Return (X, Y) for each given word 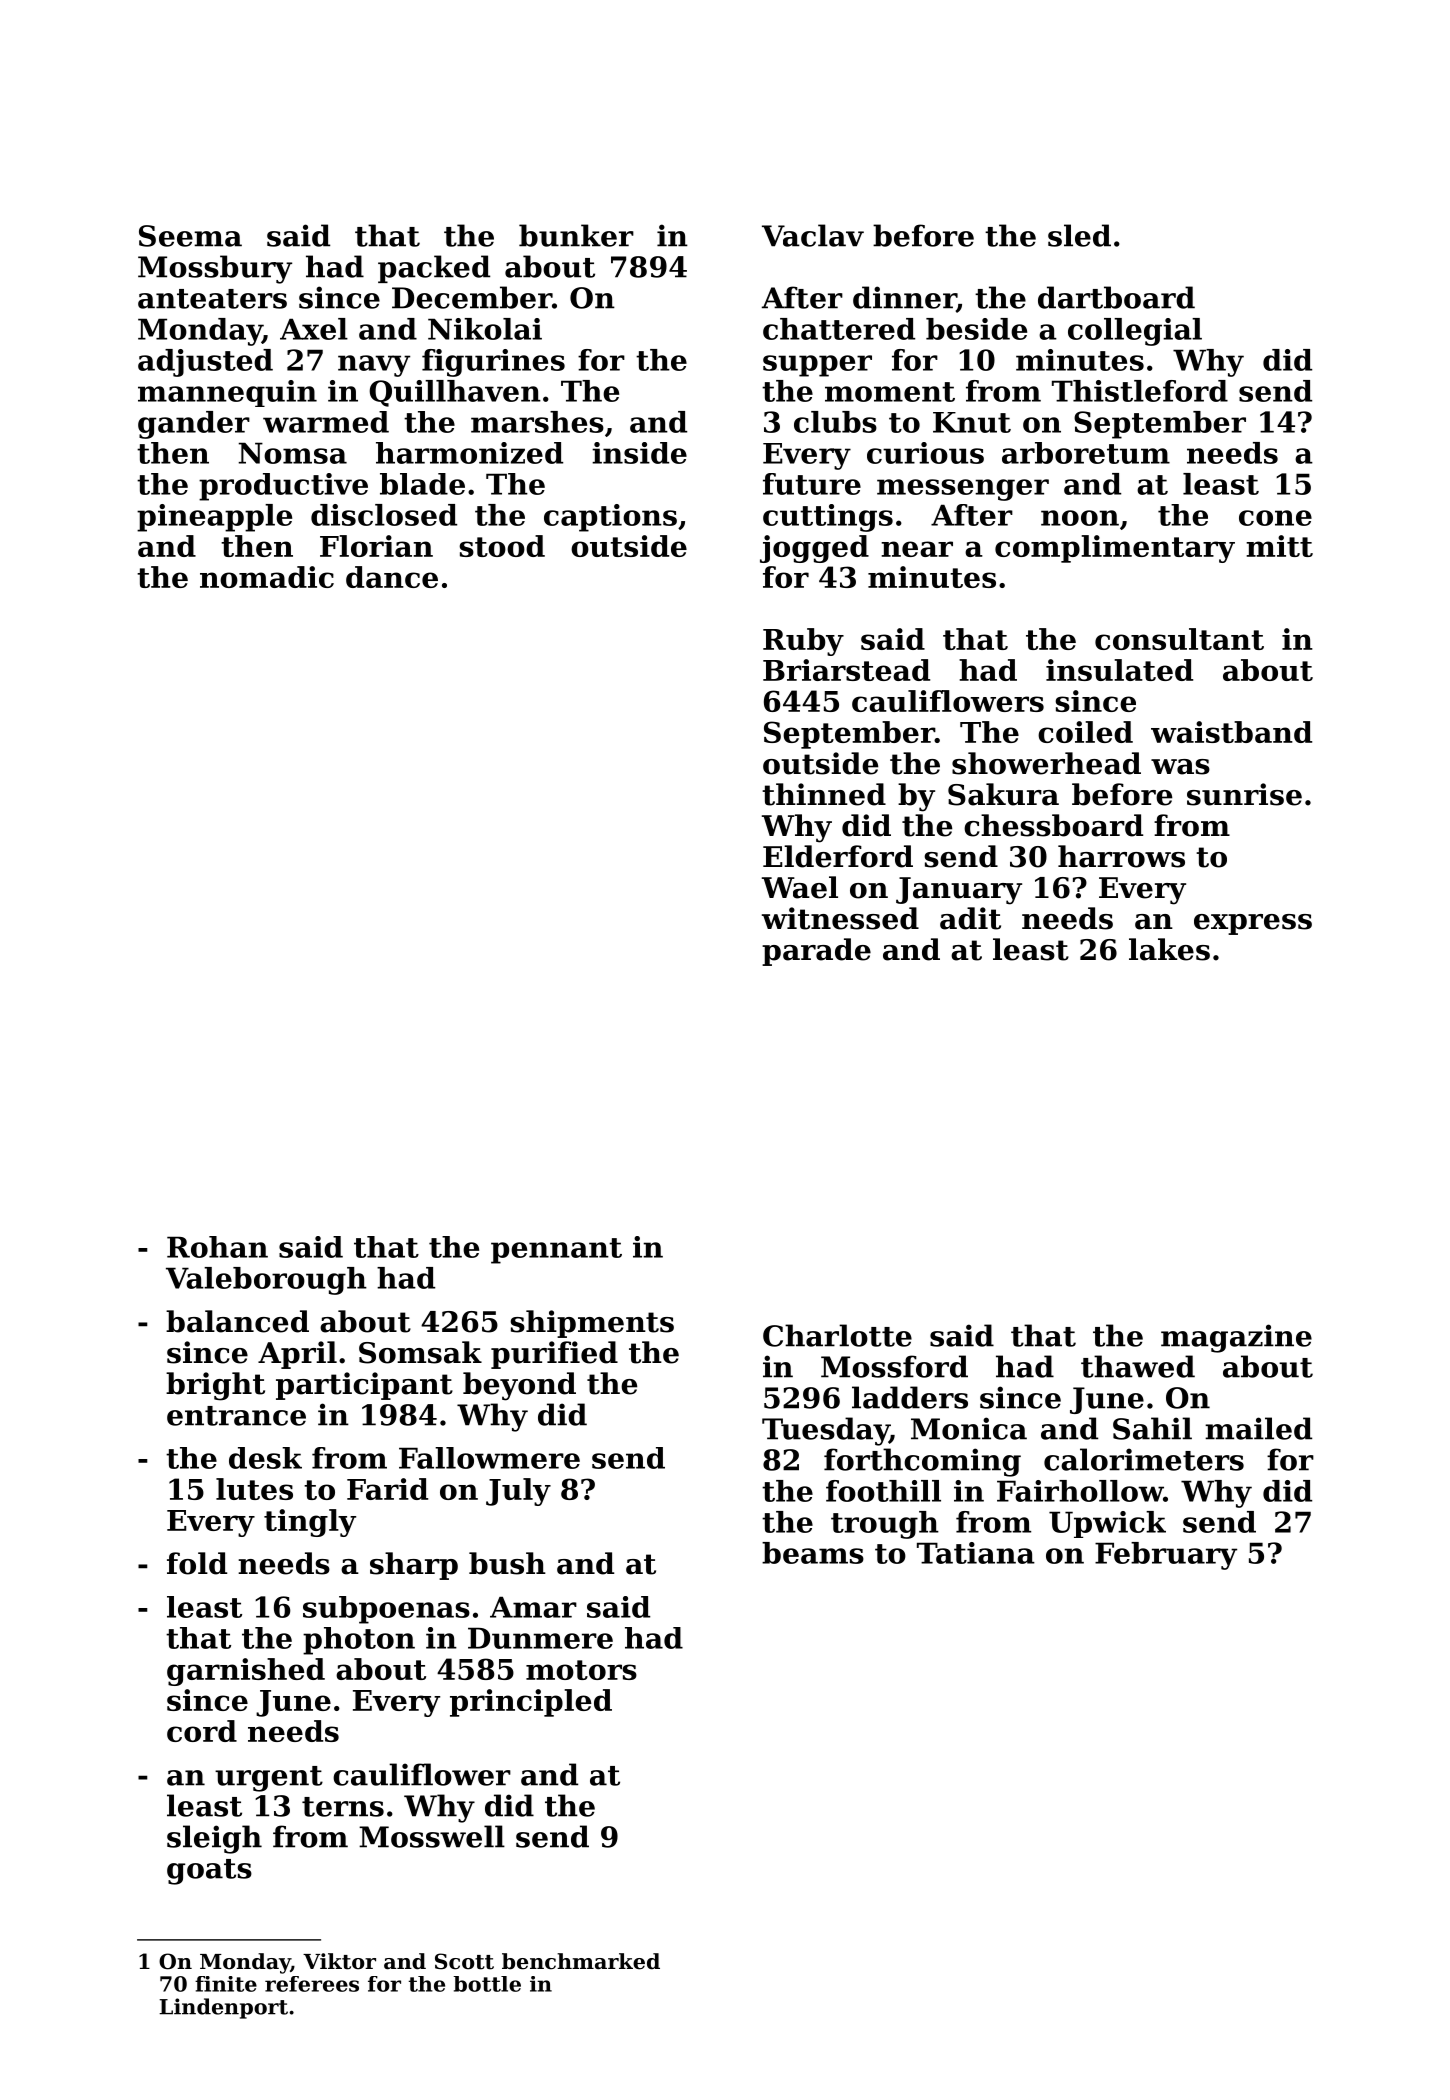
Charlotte (837, 1335)
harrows (1121, 856)
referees (312, 1984)
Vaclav (813, 235)
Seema (190, 236)
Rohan (217, 1247)
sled (1079, 235)
